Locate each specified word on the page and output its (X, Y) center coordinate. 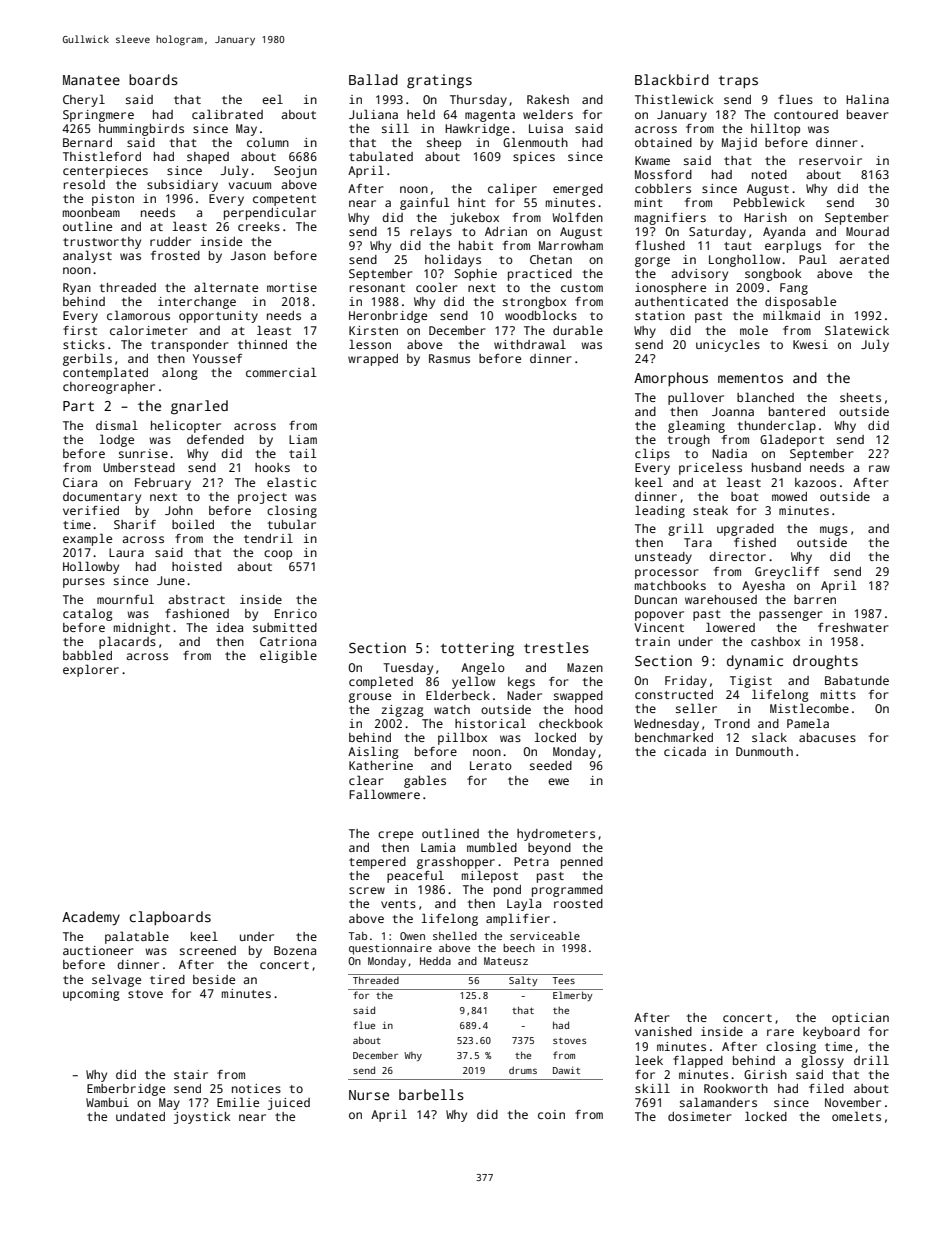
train (652, 641)
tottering (477, 649)
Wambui (107, 1102)
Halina (867, 99)
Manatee (91, 80)
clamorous (138, 315)
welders (548, 114)
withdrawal (530, 344)
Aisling (373, 752)
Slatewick (857, 330)
